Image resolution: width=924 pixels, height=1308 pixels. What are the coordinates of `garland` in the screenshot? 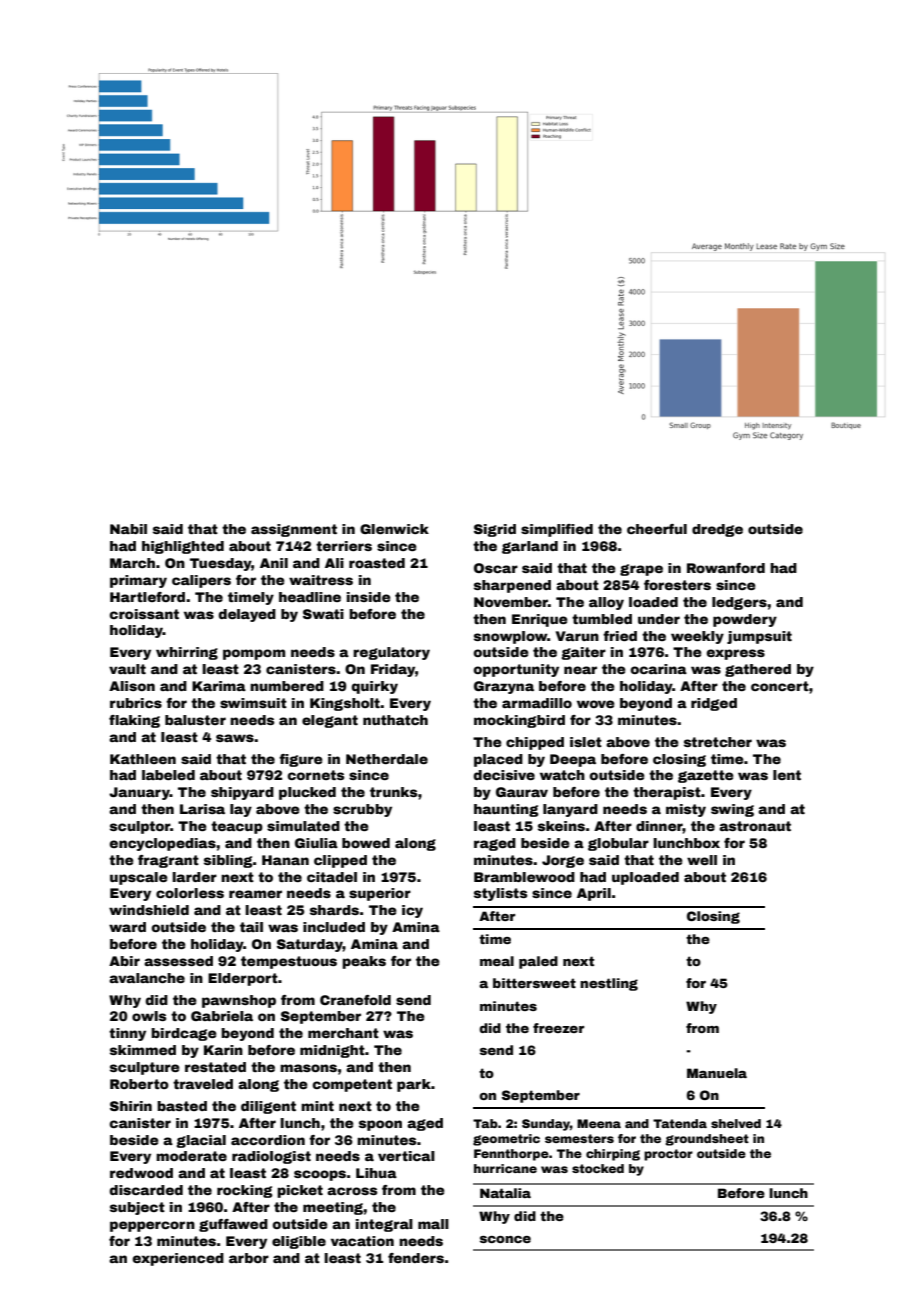 It's located at (530, 547).
